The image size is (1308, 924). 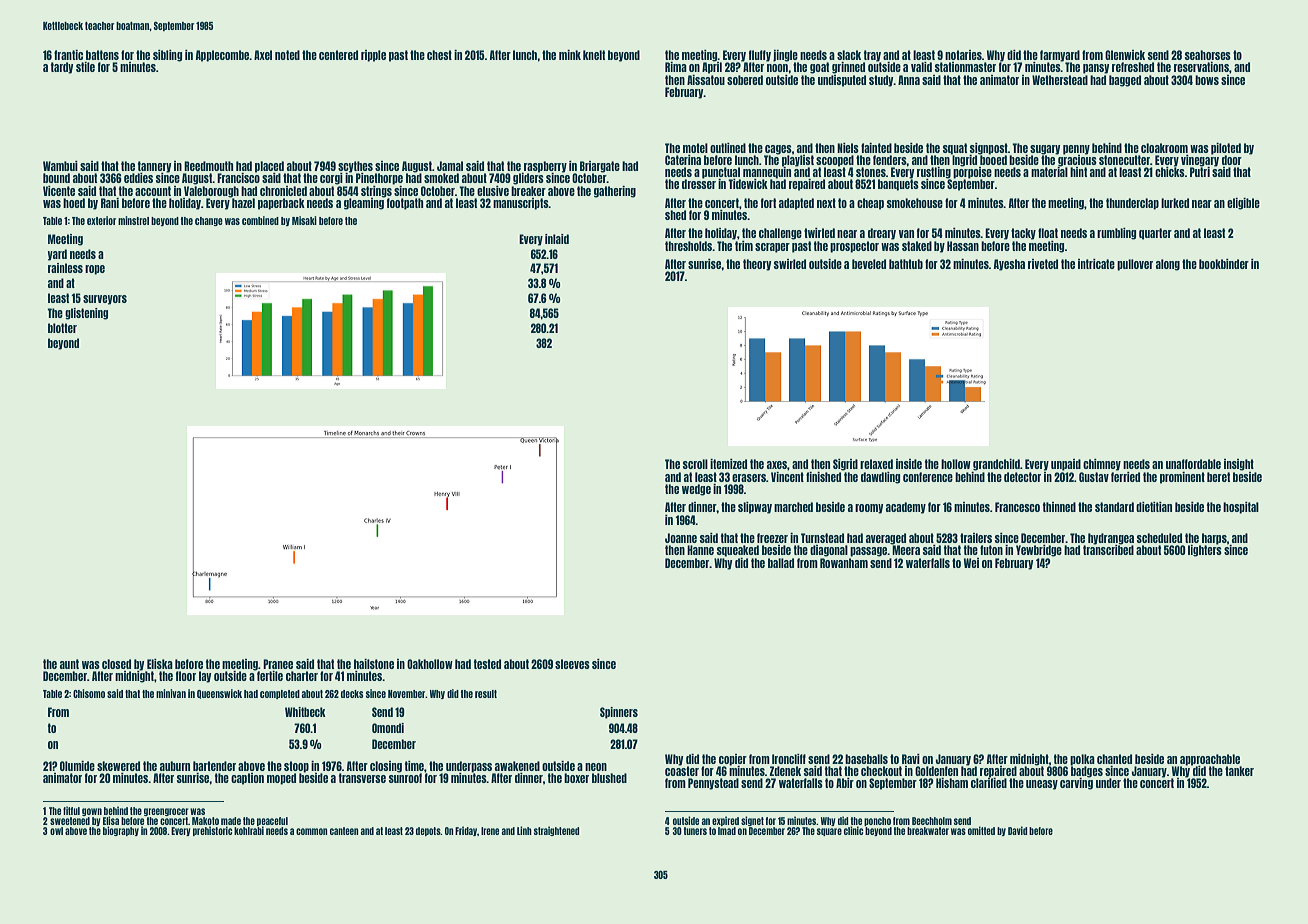 What do you see at coordinates (557, 831) in the screenshot?
I see `straightened` at bounding box center [557, 831].
